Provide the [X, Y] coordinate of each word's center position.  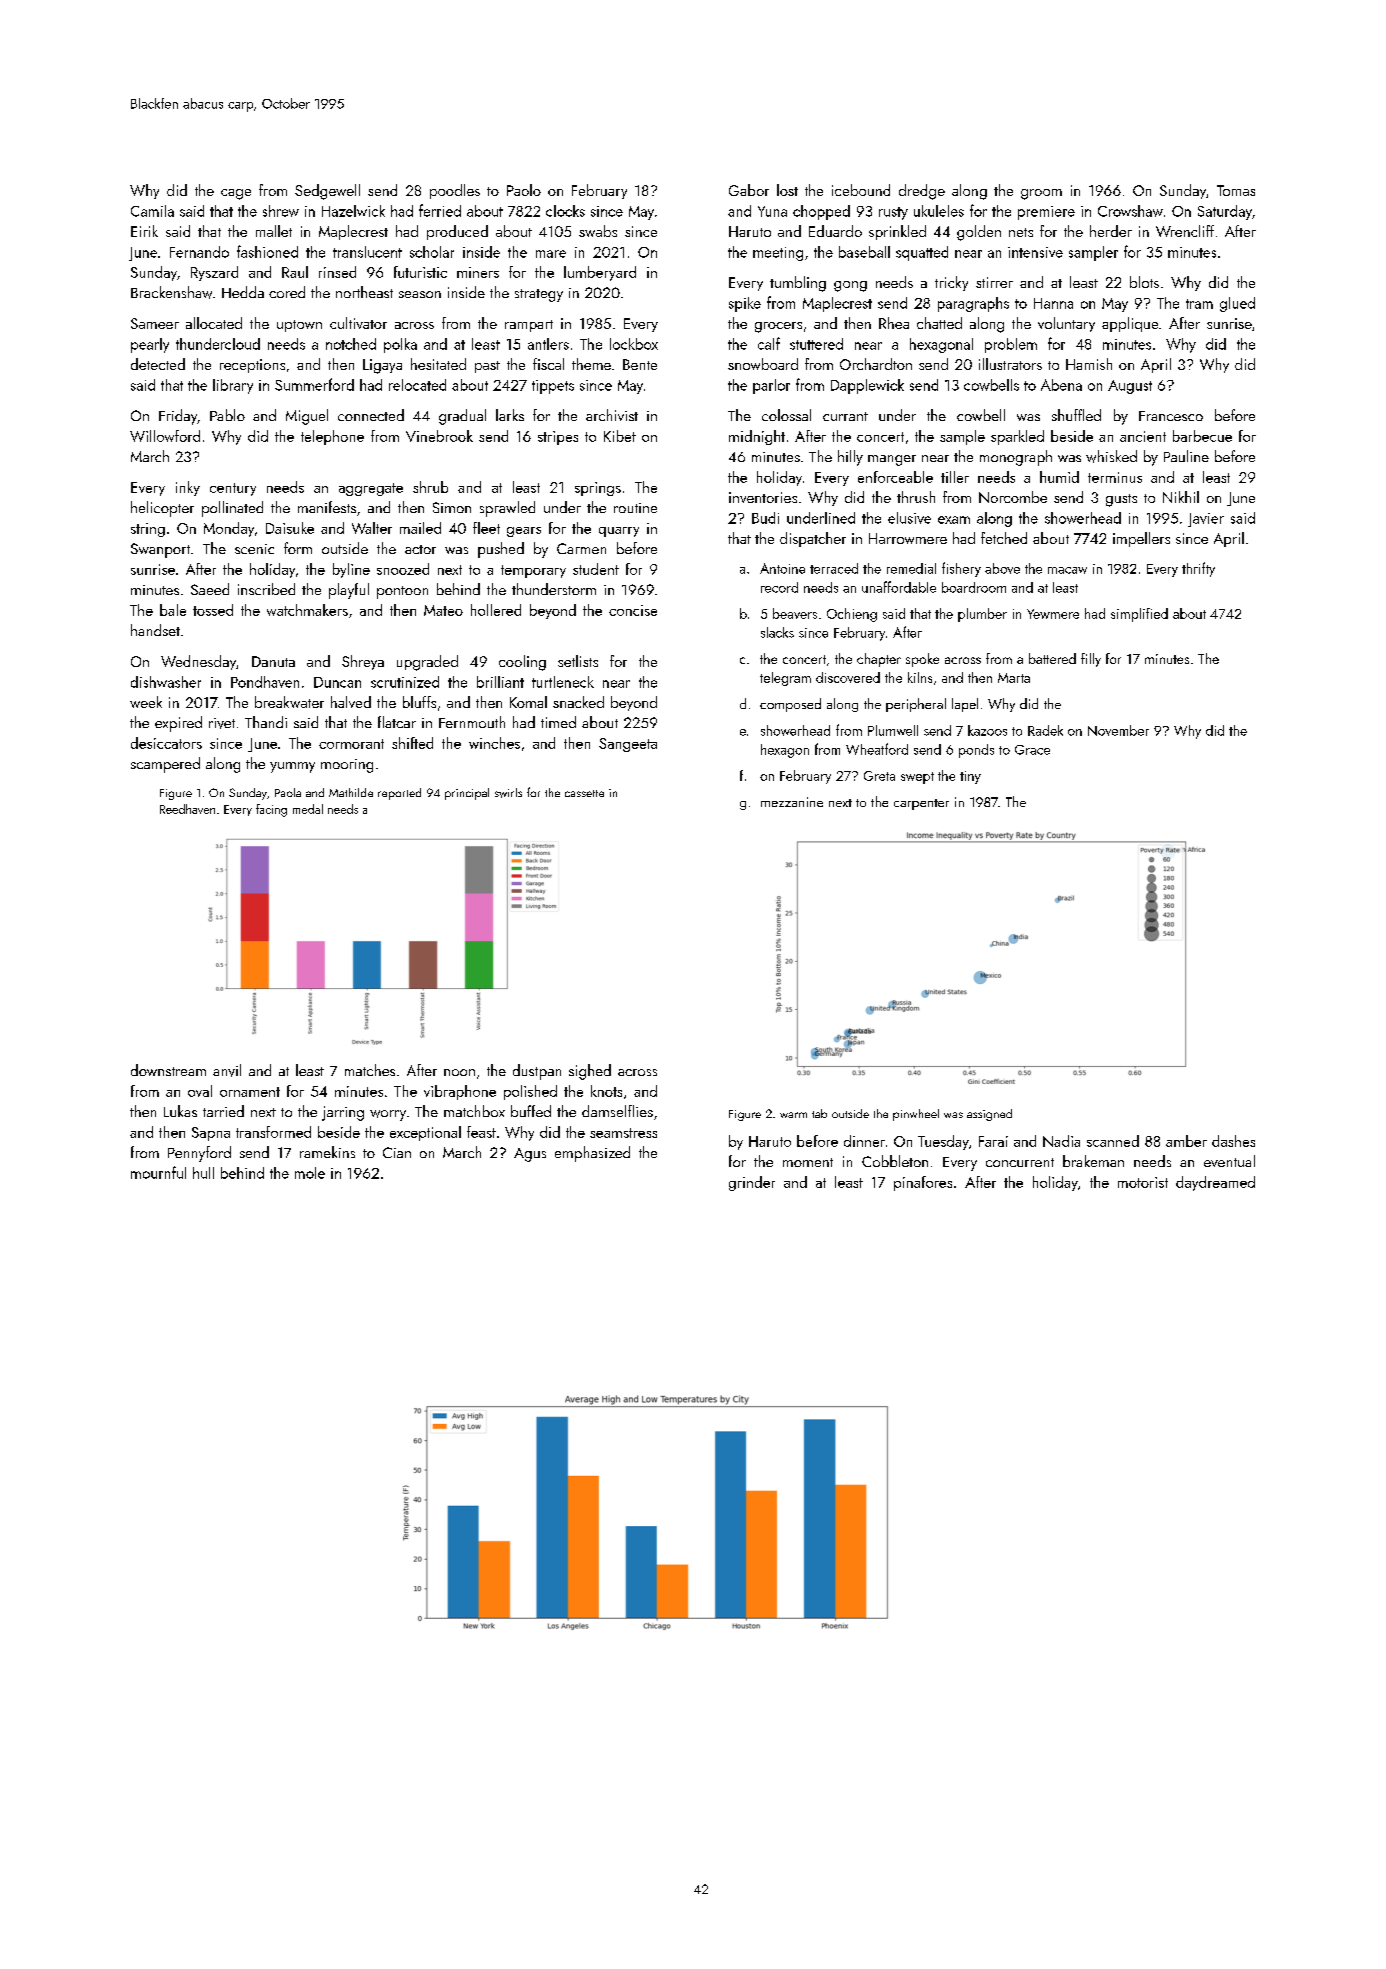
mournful [158, 1172]
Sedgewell [327, 192]
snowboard [763, 364]
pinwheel [916, 1115]
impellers [1141, 539]
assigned [989, 1115]
